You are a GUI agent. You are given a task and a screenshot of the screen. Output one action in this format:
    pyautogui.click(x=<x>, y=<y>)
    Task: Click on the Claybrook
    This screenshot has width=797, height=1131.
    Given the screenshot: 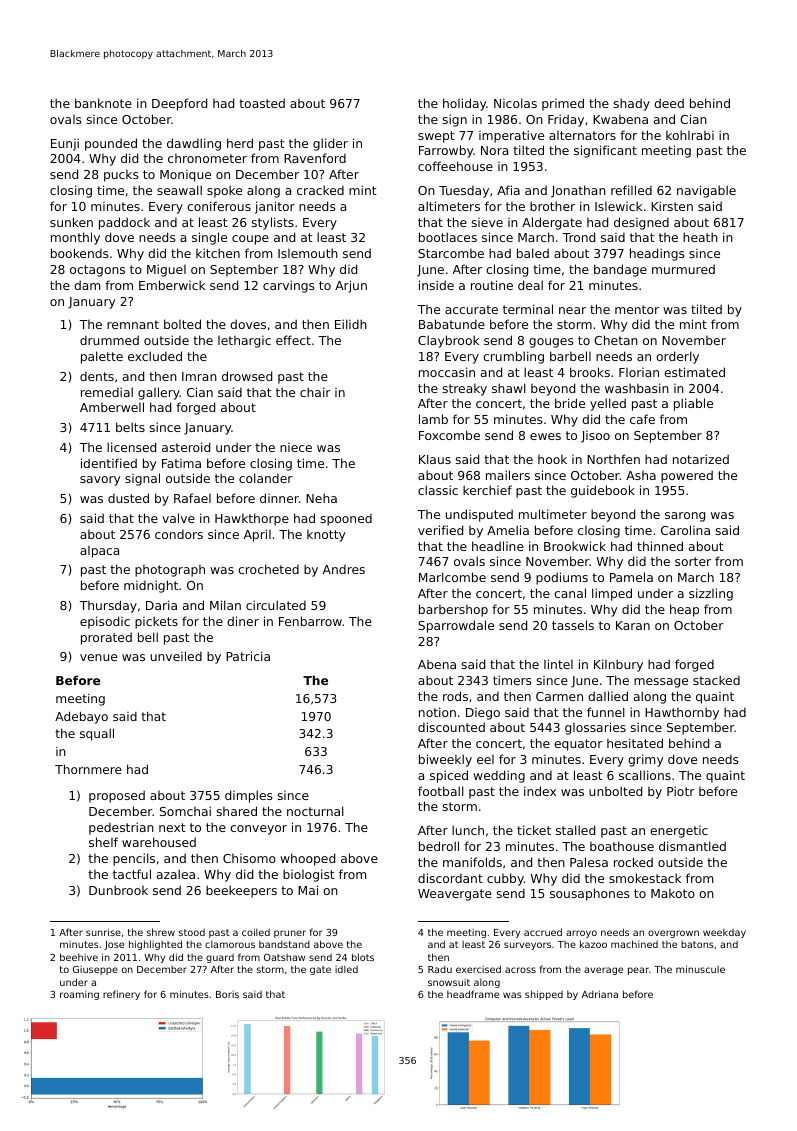 What is the action you would take?
    pyautogui.click(x=448, y=341)
